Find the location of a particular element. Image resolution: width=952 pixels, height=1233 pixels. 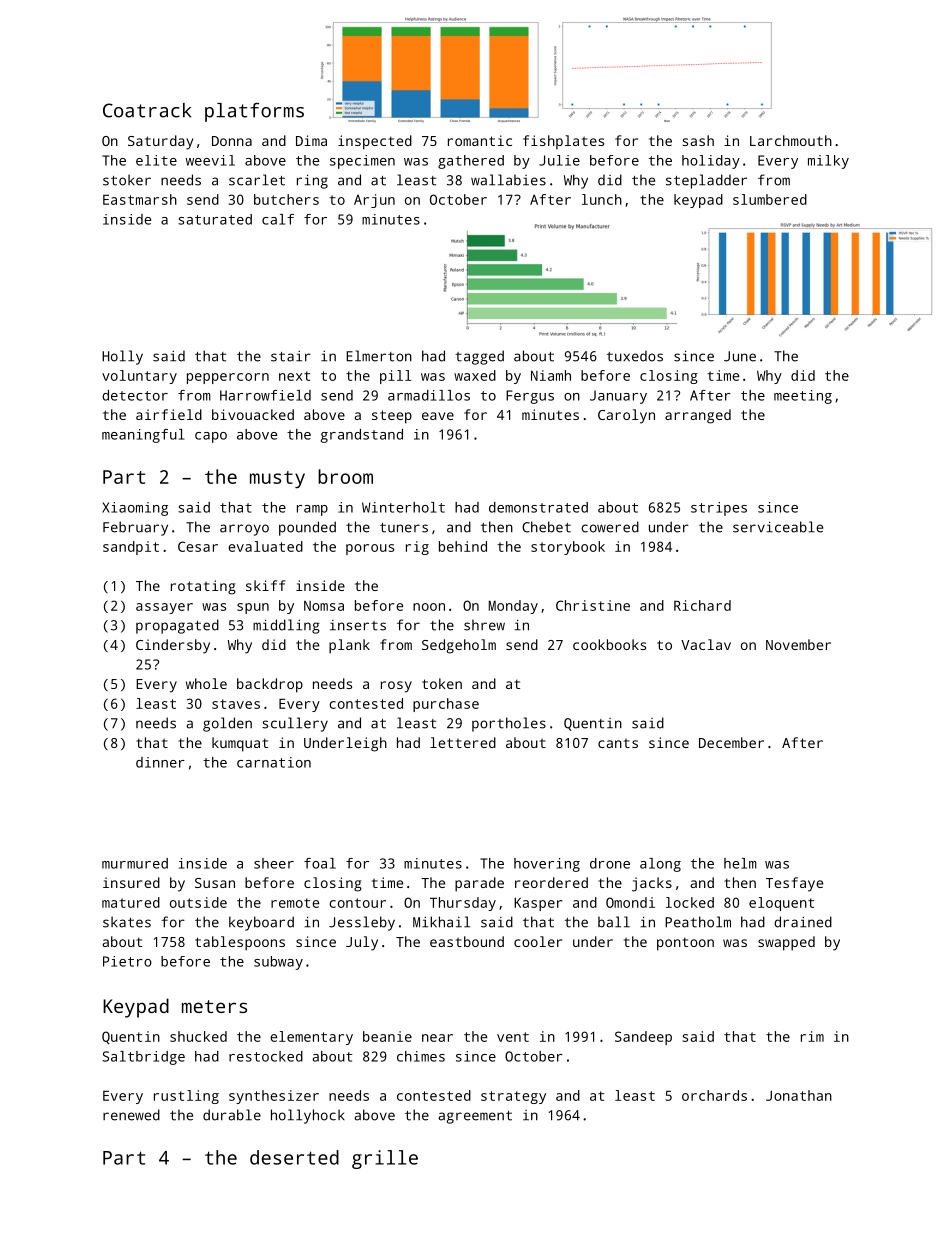

sheer is located at coordinates (274, 863).
